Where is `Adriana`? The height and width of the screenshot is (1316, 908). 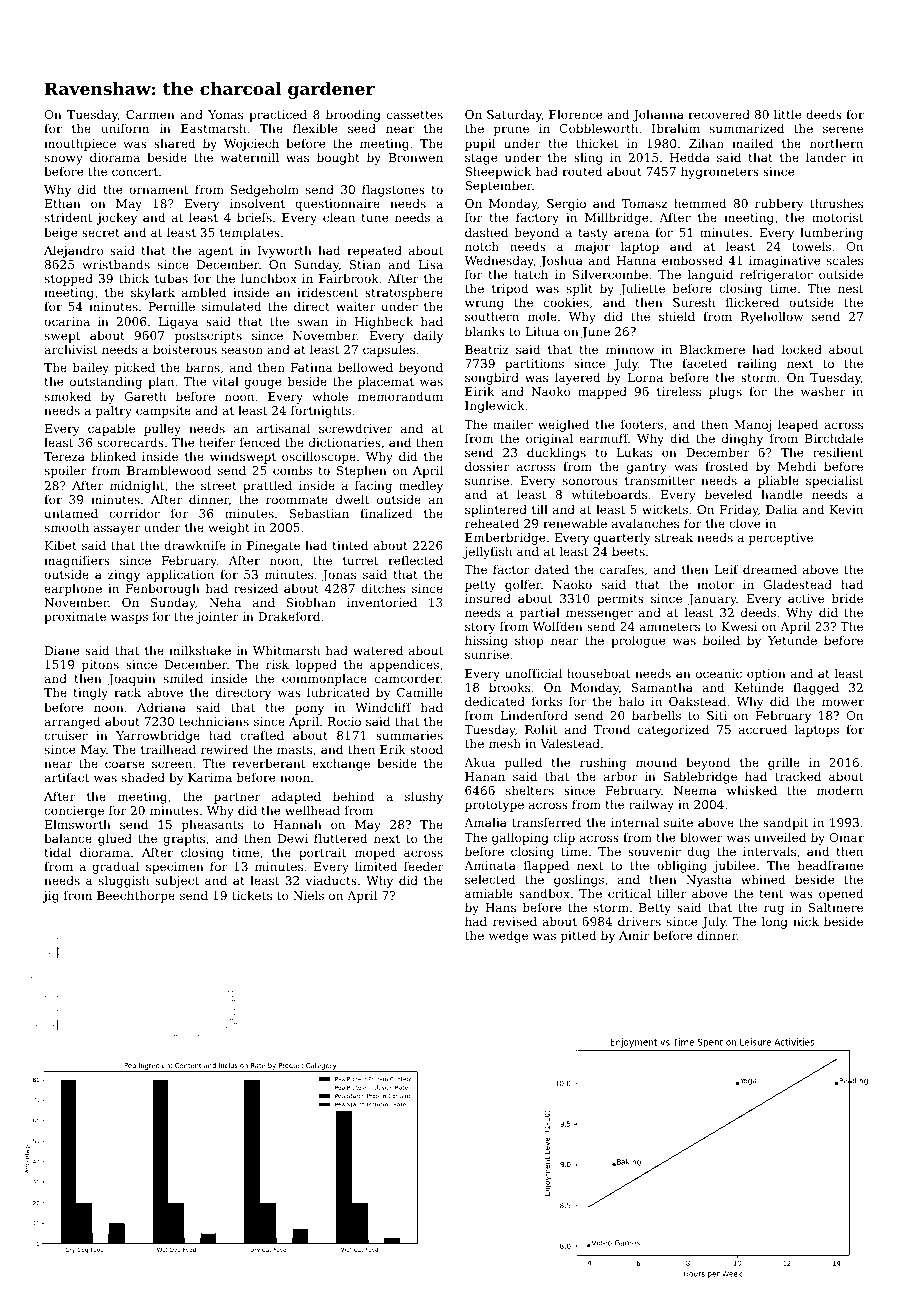
Adriana is located at coordinates (161, 707).
